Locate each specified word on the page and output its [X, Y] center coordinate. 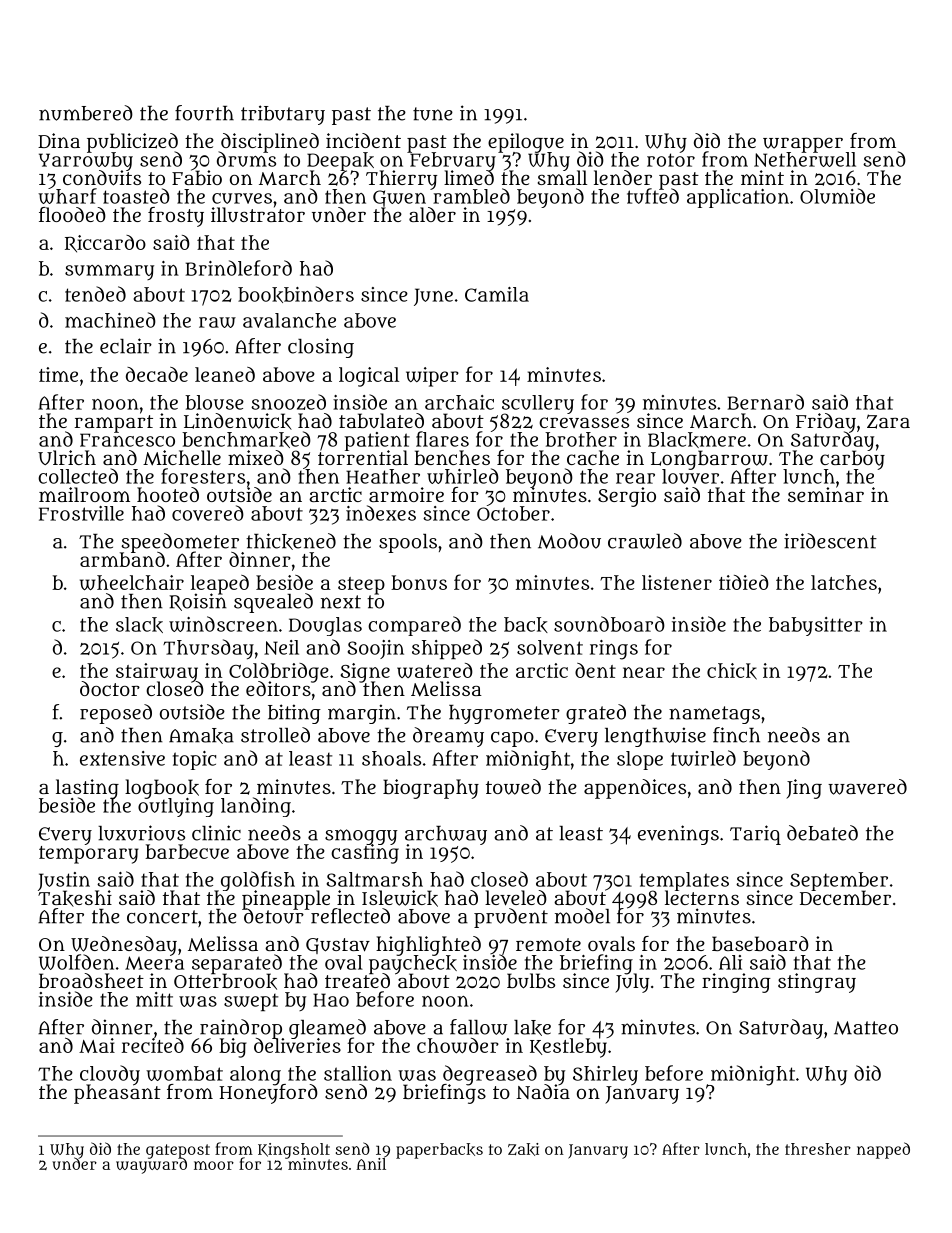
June [433, 297]
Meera [154, 963]
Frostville [81, 513]
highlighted [428, 945]
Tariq [755, 835]
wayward [151, 1166]
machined [110, 320]
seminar [826, 494]
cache [593, 457]
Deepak [340, 161]
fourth [204, 113]
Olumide [837, 196]
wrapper [803, 144]
